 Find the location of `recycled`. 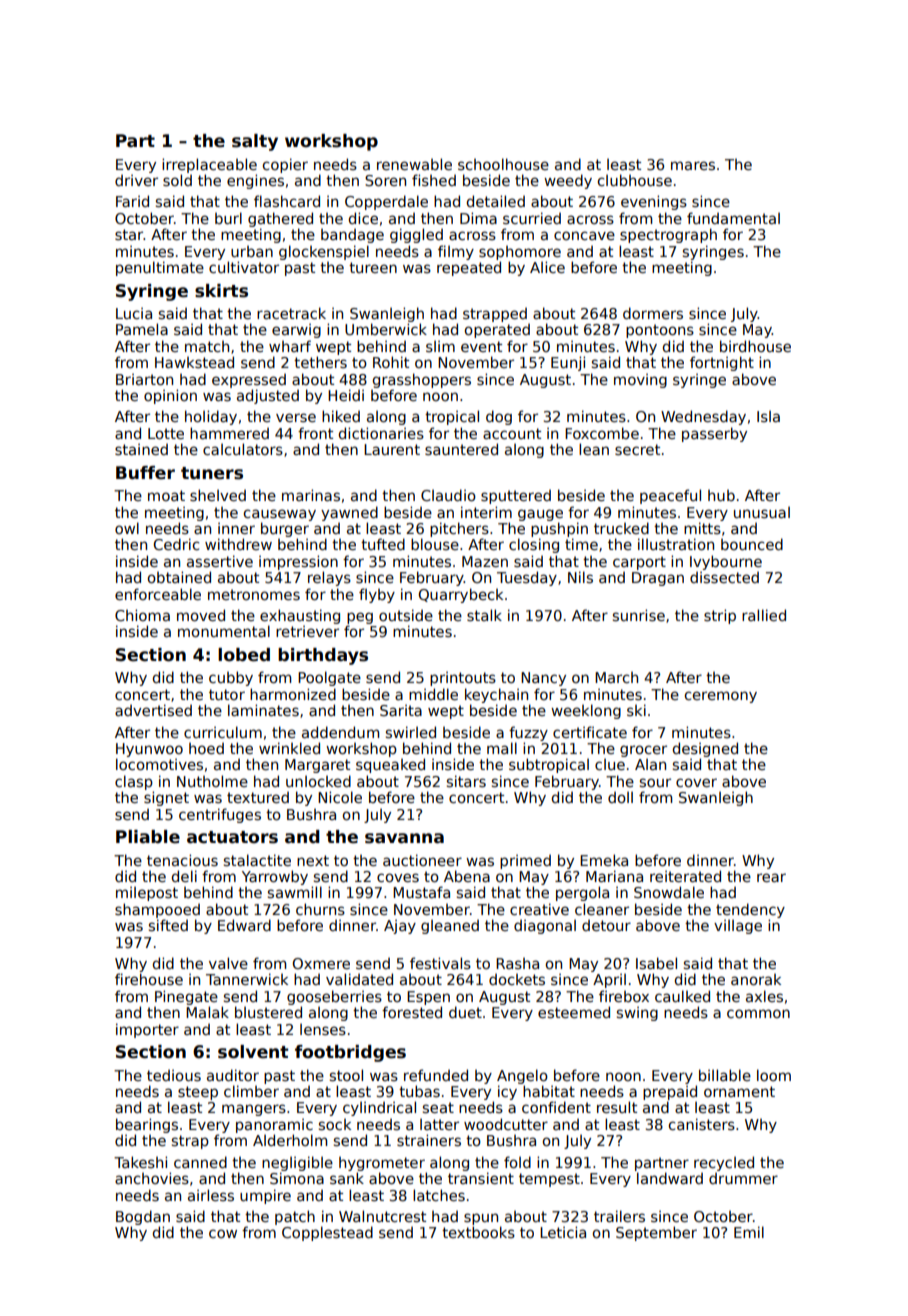

recycled is located at coordinates (724, 1163).
